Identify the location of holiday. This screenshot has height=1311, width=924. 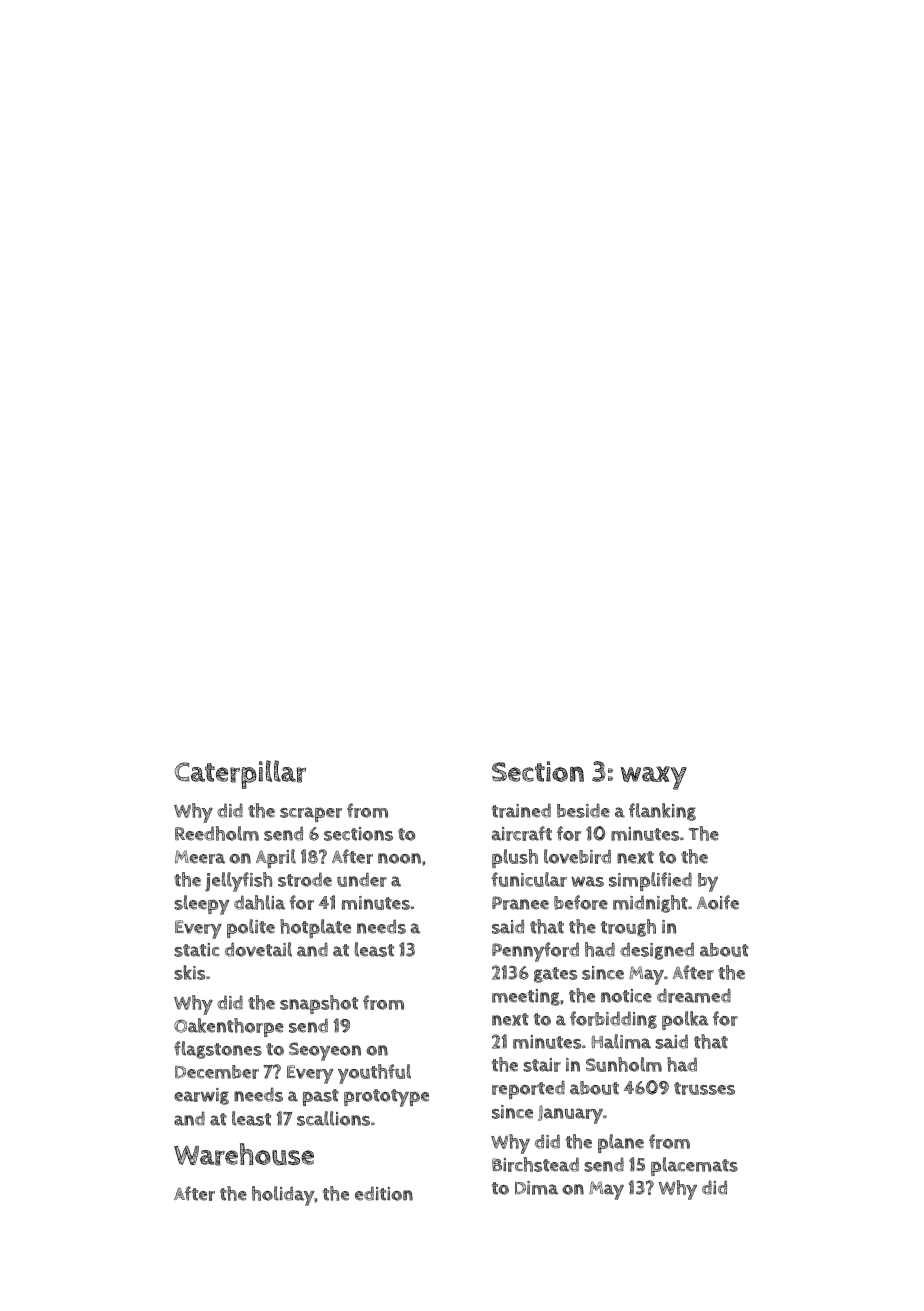
(283, 1196).
